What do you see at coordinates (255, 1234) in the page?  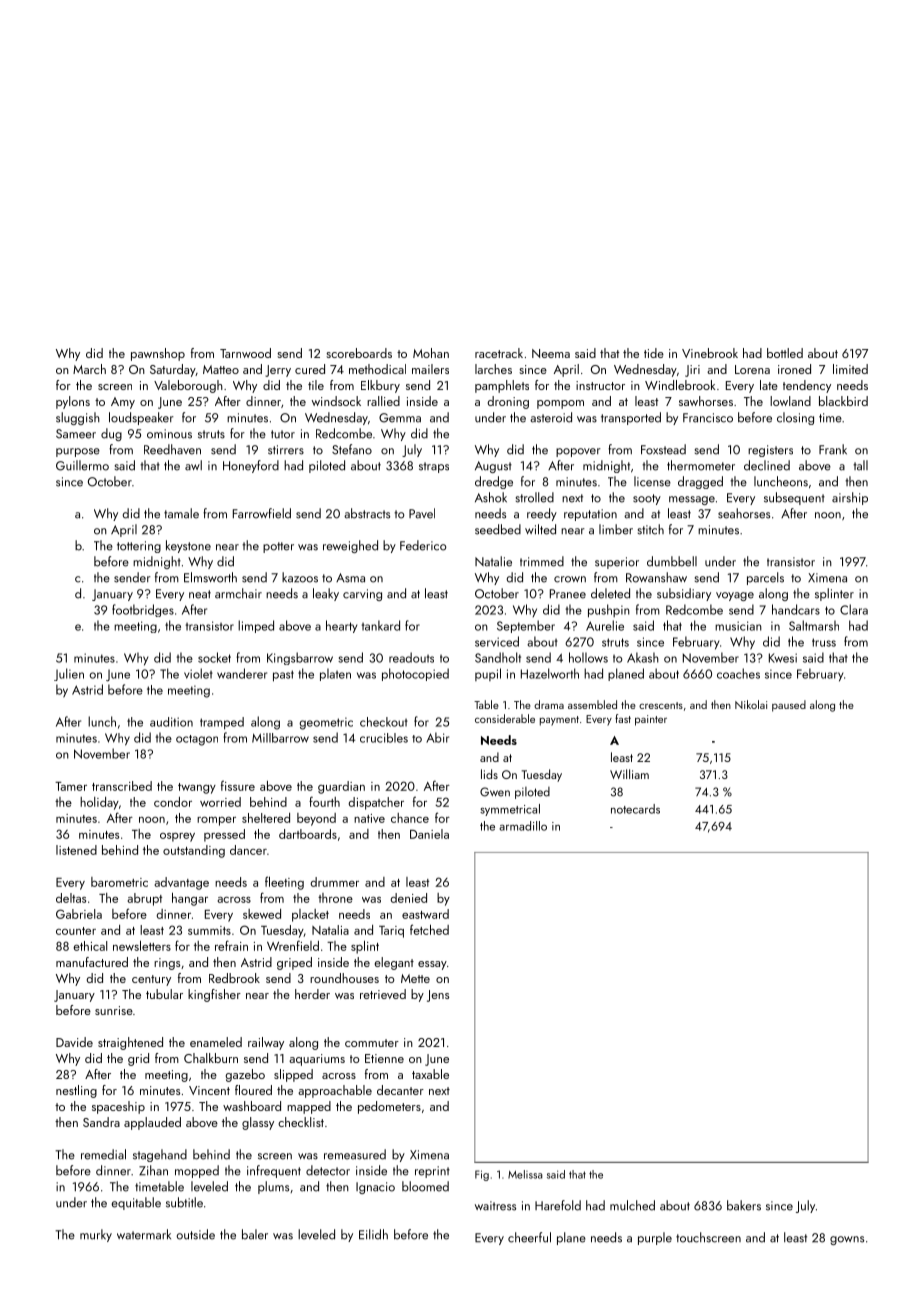 I see `baler` at bounding box center [255, 1234].
